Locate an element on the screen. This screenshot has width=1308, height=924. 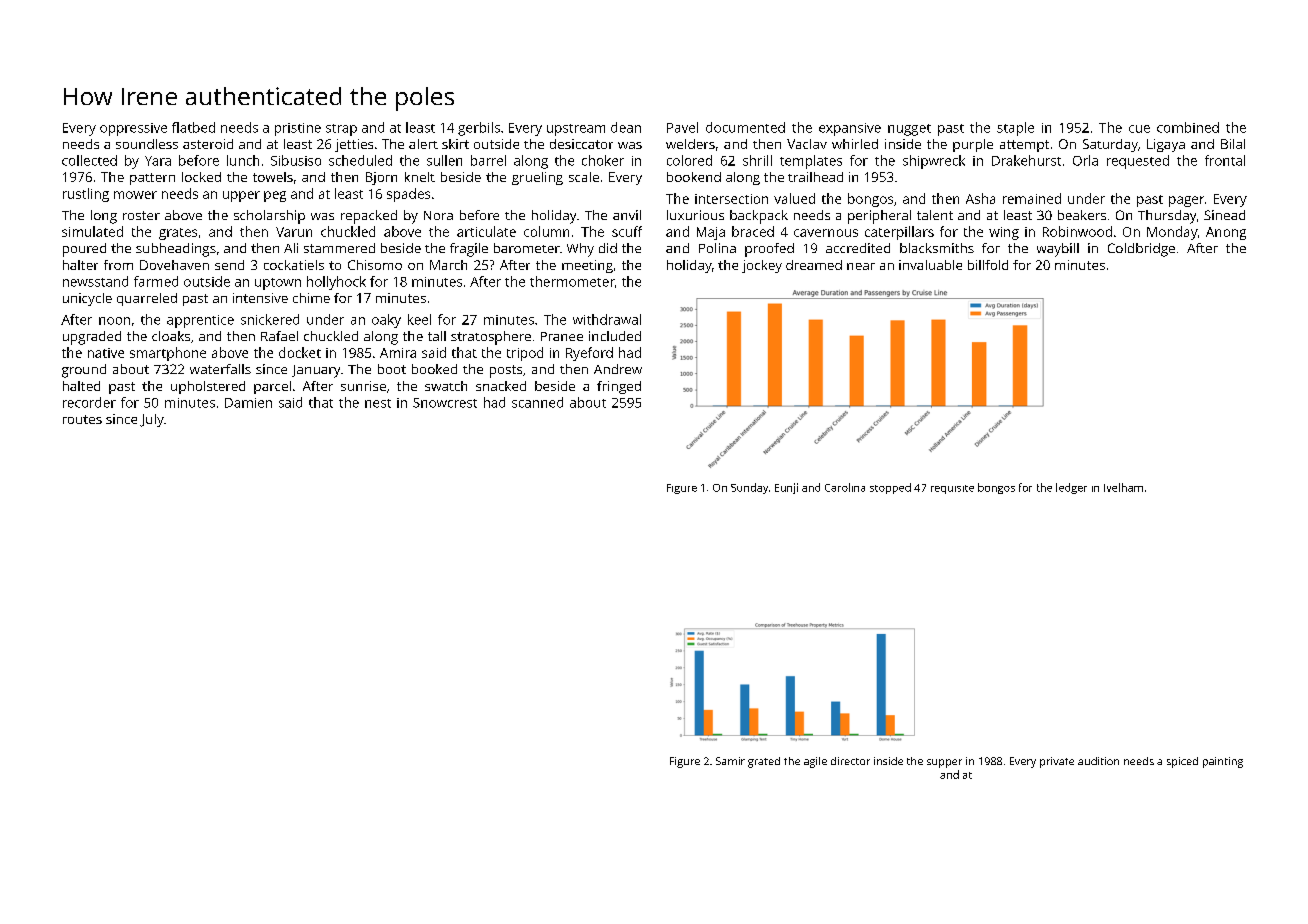
Samir is located at coordinates (730, 761).
